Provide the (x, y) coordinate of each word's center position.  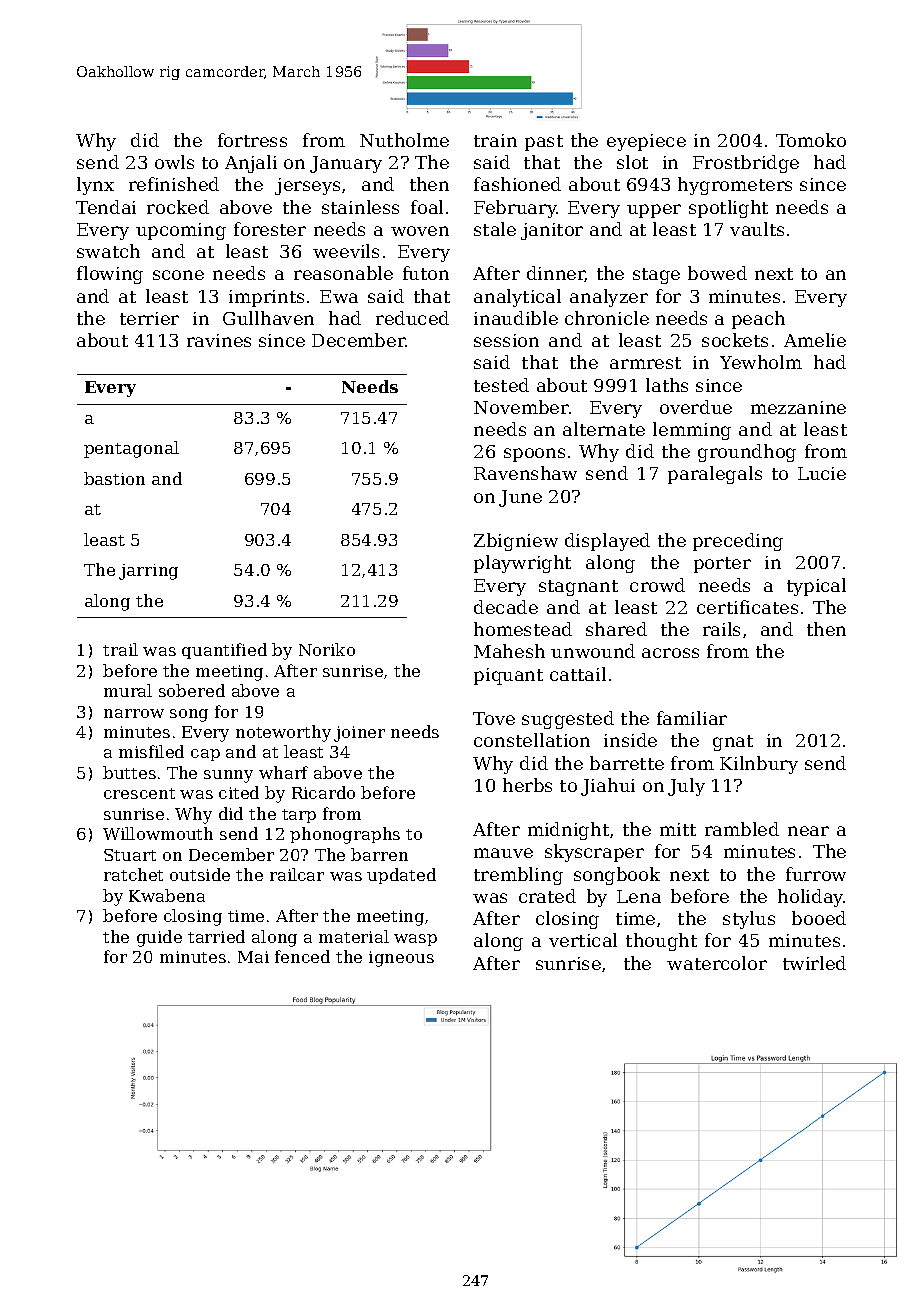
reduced (412, 318)
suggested (568, 720)
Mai (253, 957)
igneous (401, 959)
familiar (692, 718)
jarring (148, 572)
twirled (814, 963)
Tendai (106, 207)
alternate (604, 429)
